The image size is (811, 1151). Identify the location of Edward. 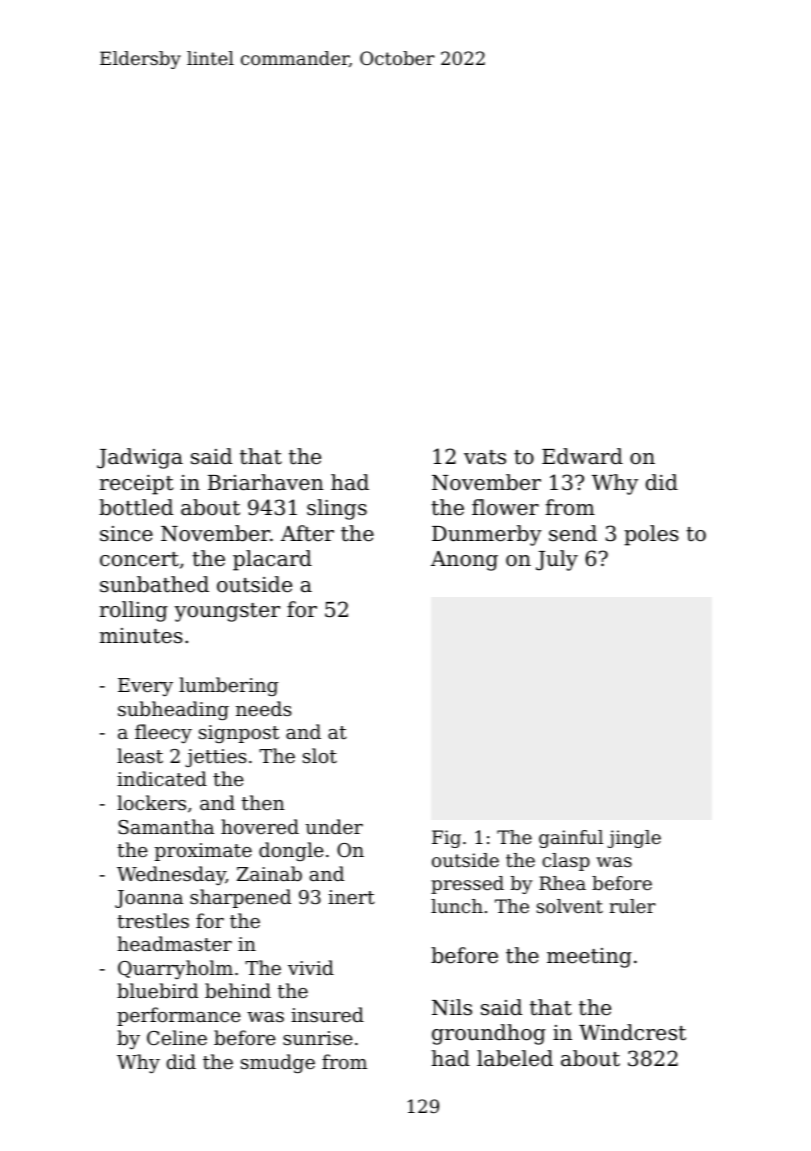
(582, 456).
